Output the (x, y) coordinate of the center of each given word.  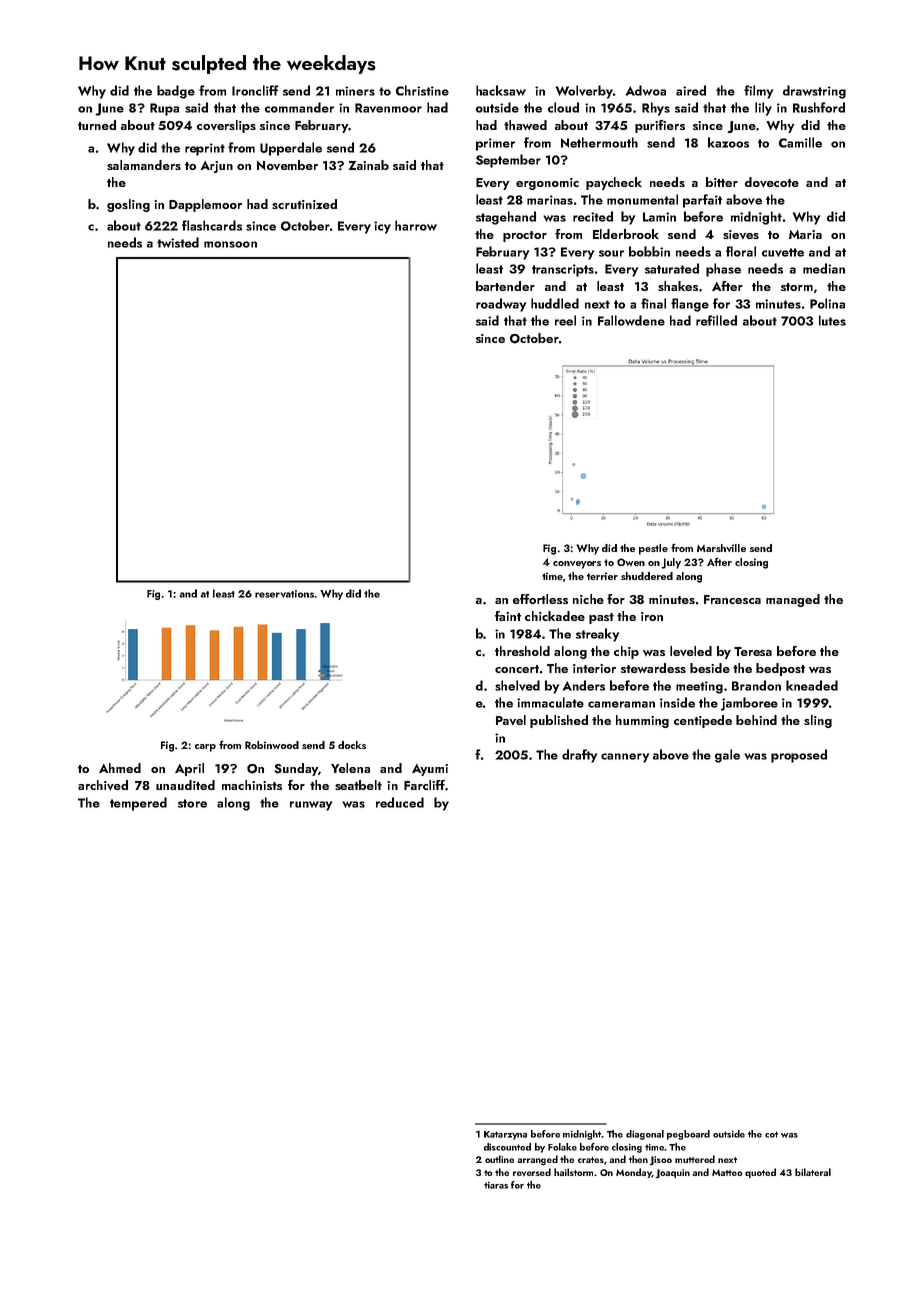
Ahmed (120, 768)
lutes (832, 320)
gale (727, 756)
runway (311, 806)
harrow (416, 225)
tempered (138, 804)
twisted (178, 242)
